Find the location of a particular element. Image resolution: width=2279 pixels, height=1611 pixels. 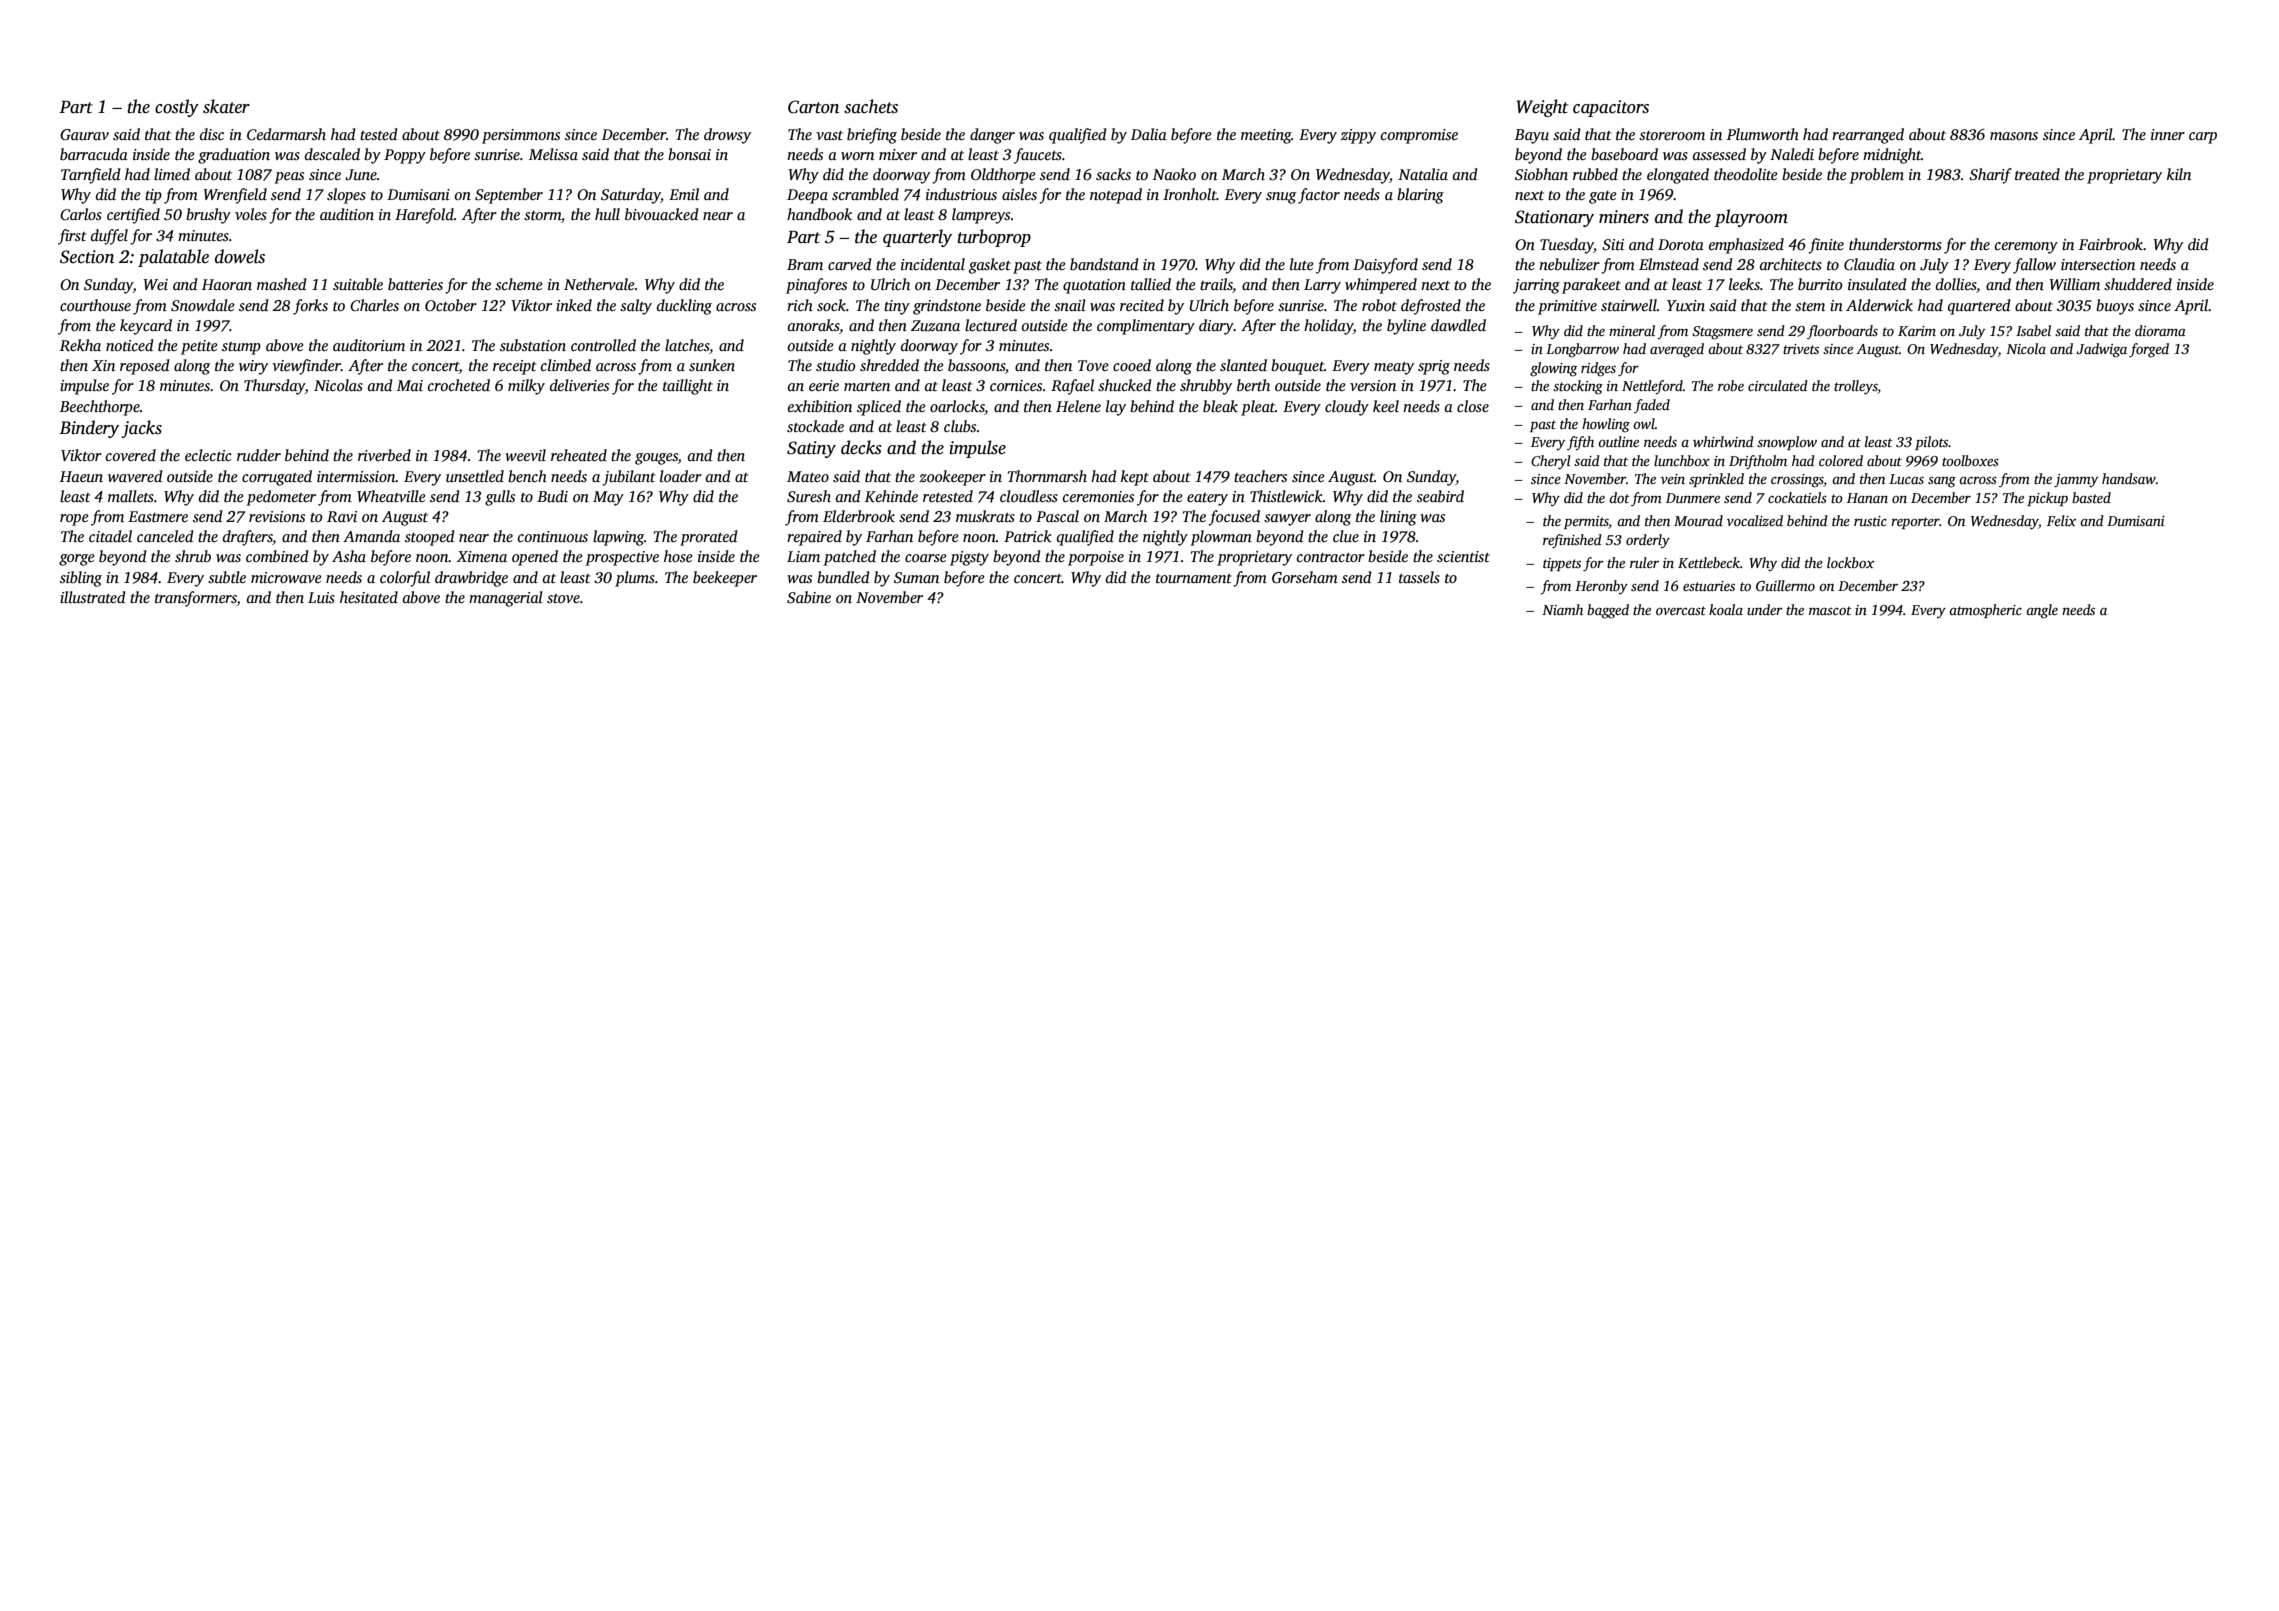

eerie is located at coordinates (824, 385).
